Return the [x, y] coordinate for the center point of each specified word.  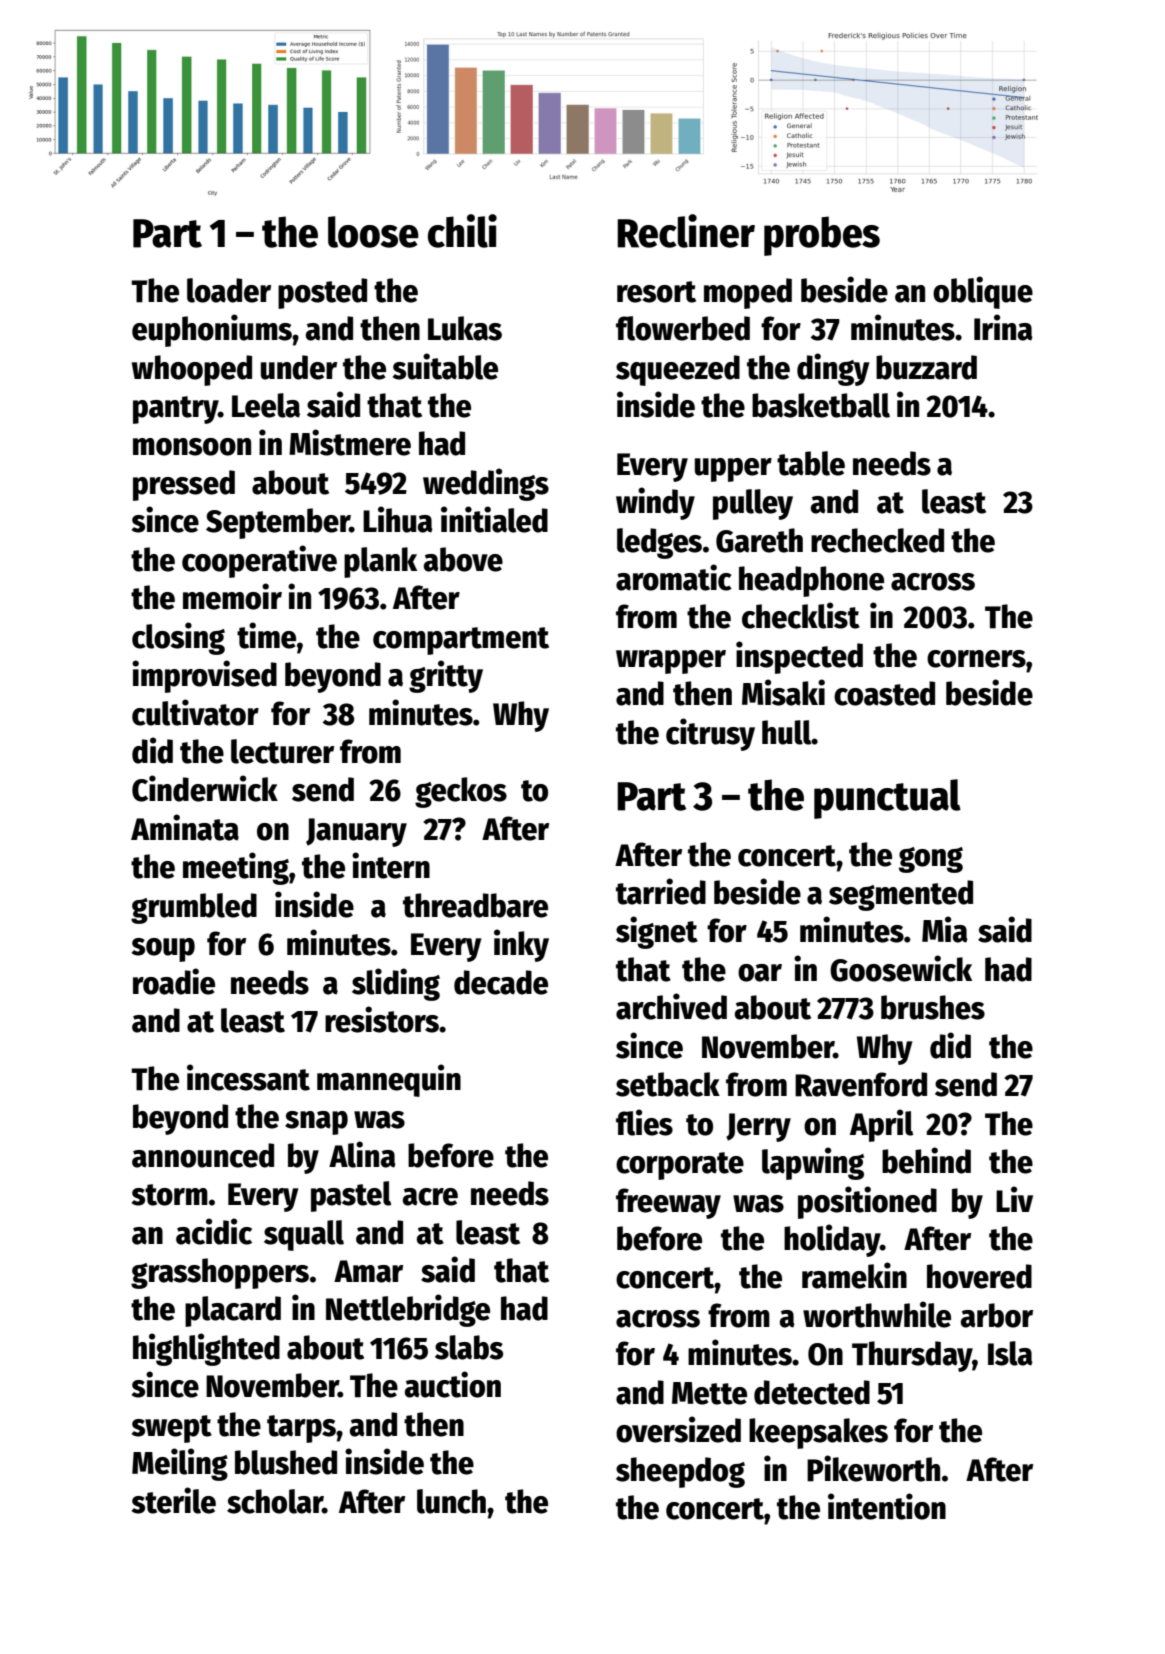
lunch [451, 1501]
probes [822, 236]
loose [373, 232]
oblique [983, 292]
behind [926, 1160]
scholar [275, 1501]
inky [521, 945]
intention [887, 1506]
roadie [174, 981]
